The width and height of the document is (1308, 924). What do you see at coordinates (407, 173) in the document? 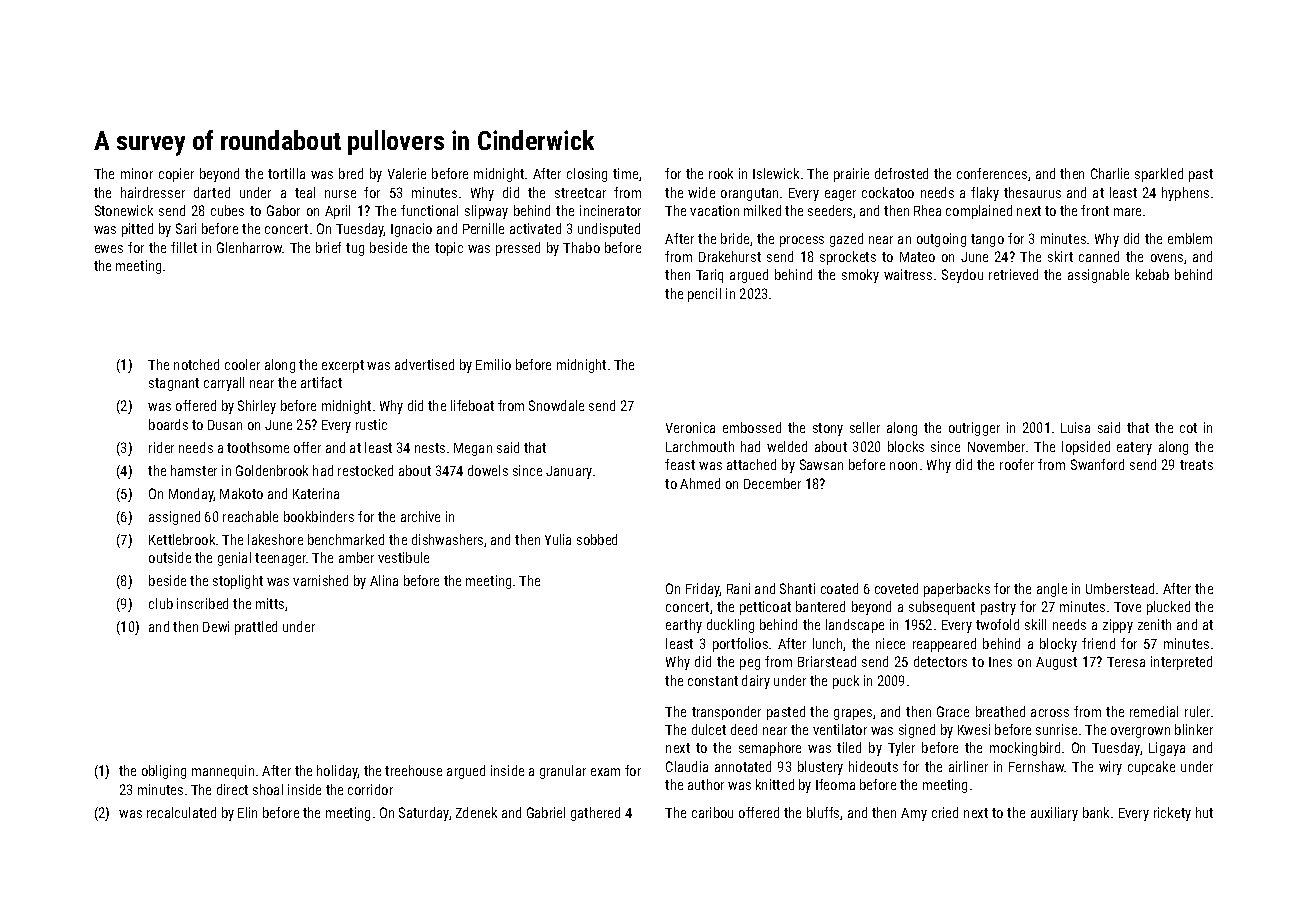
I see `Valerie` at bounding box center [407, 173].
